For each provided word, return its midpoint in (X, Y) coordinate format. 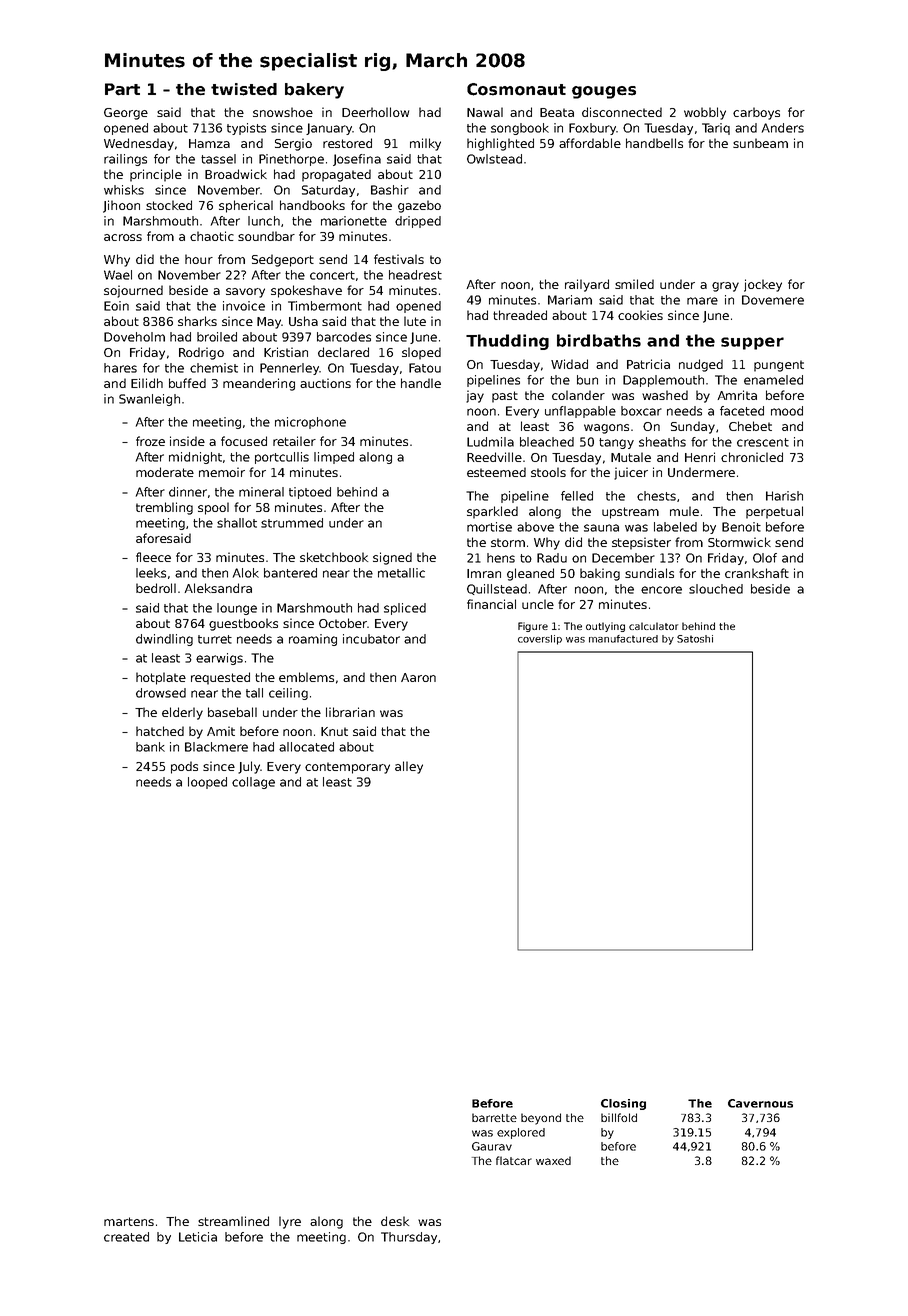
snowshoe (283, 112)
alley (409, 767)
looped (207, 783)
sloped (421, 353)
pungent (779, 366)
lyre (290, 1222)
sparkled (492, 512)
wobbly (705, 113)
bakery (314, 91)
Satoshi (695, 639)
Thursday (409, 1238)
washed (665, 395)
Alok (246, 573)
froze (150, 441)
